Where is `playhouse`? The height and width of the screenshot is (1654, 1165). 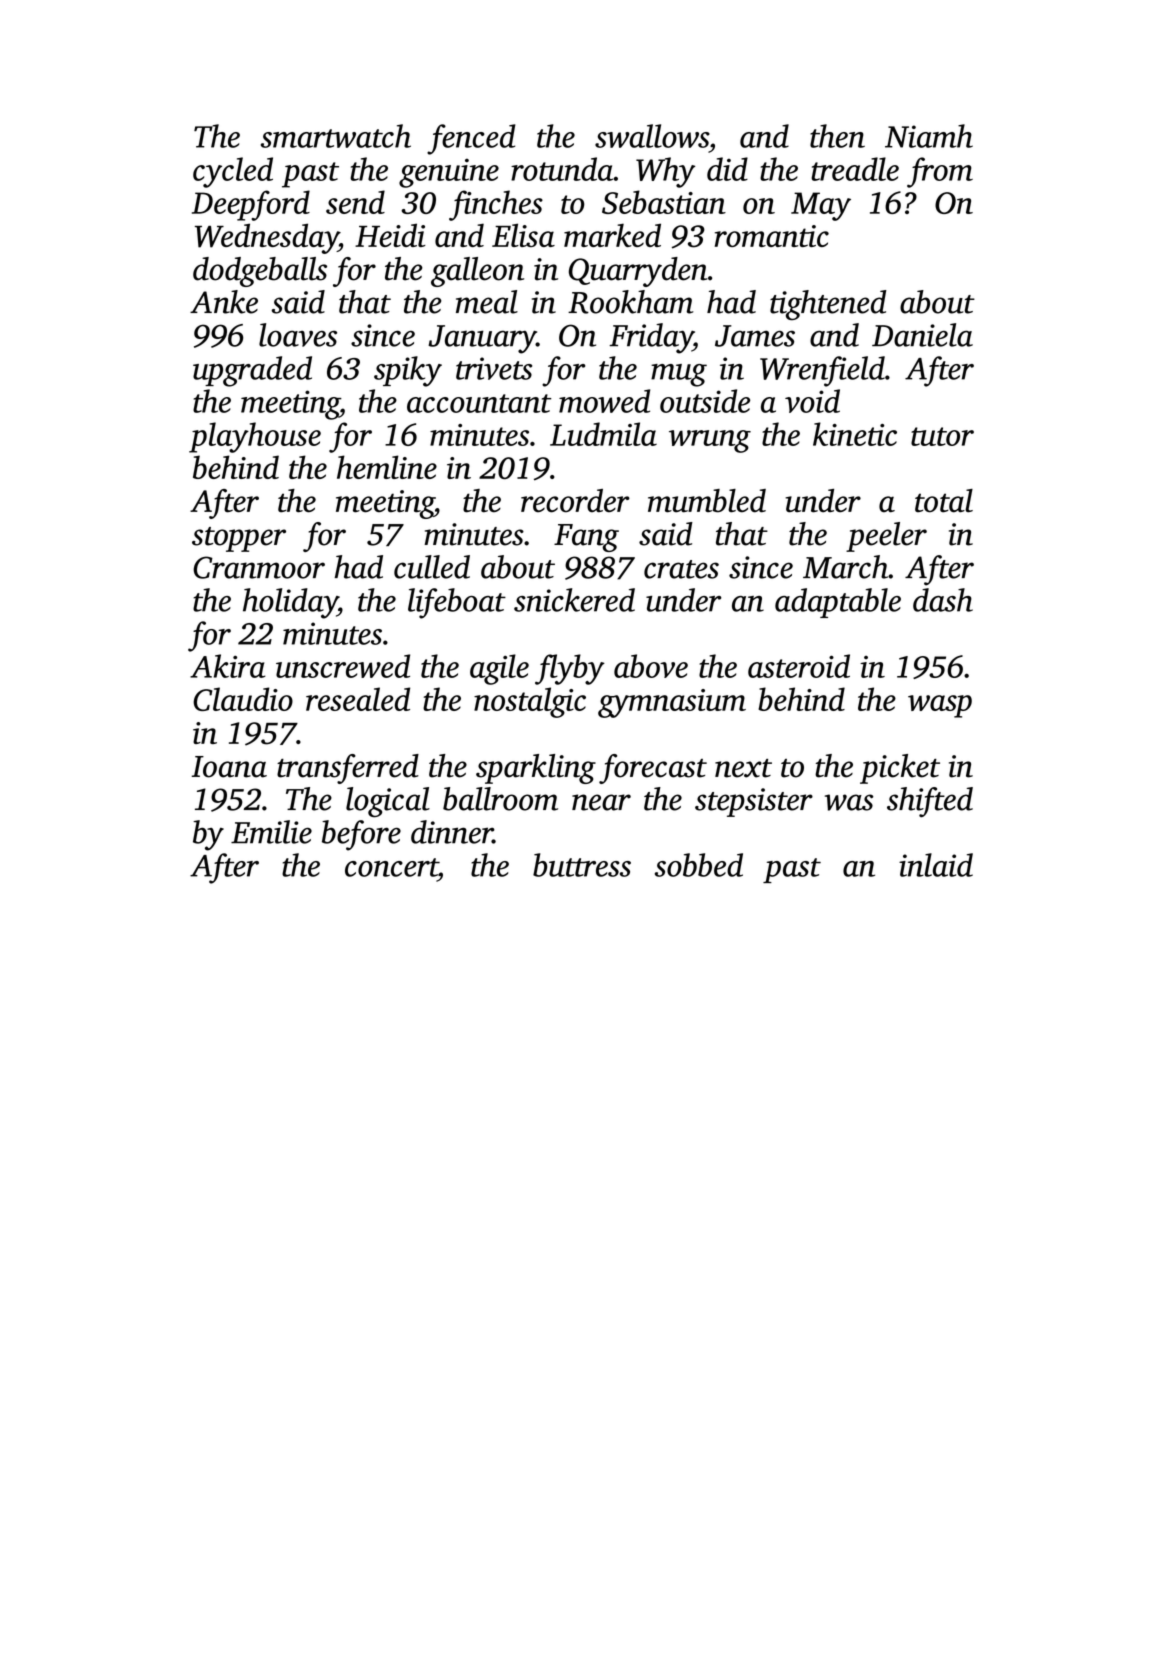 playhouse is located at coordinates (255, 437).
